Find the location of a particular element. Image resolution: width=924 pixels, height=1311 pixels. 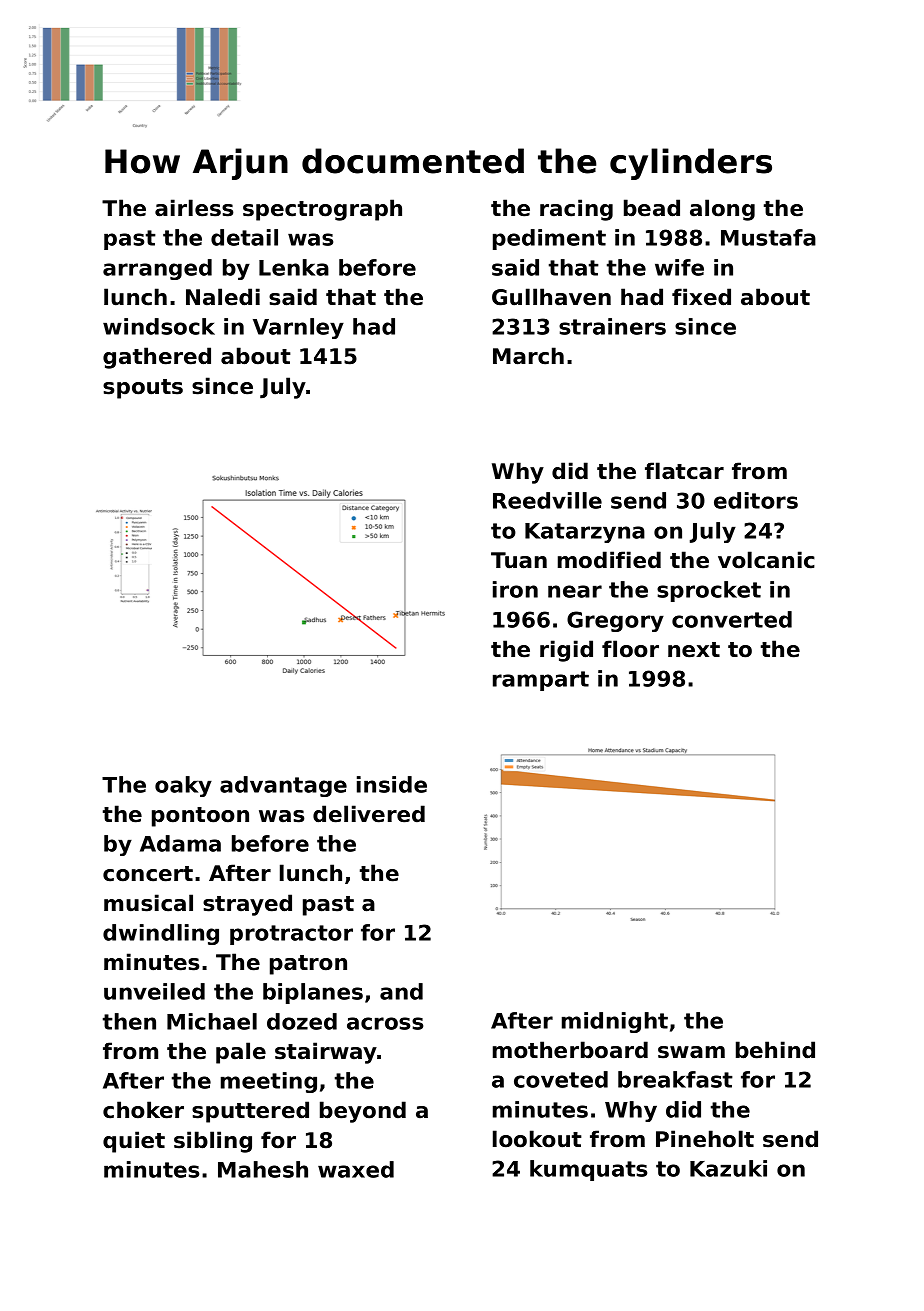

lookout is located at coordinates (537, 1139).
